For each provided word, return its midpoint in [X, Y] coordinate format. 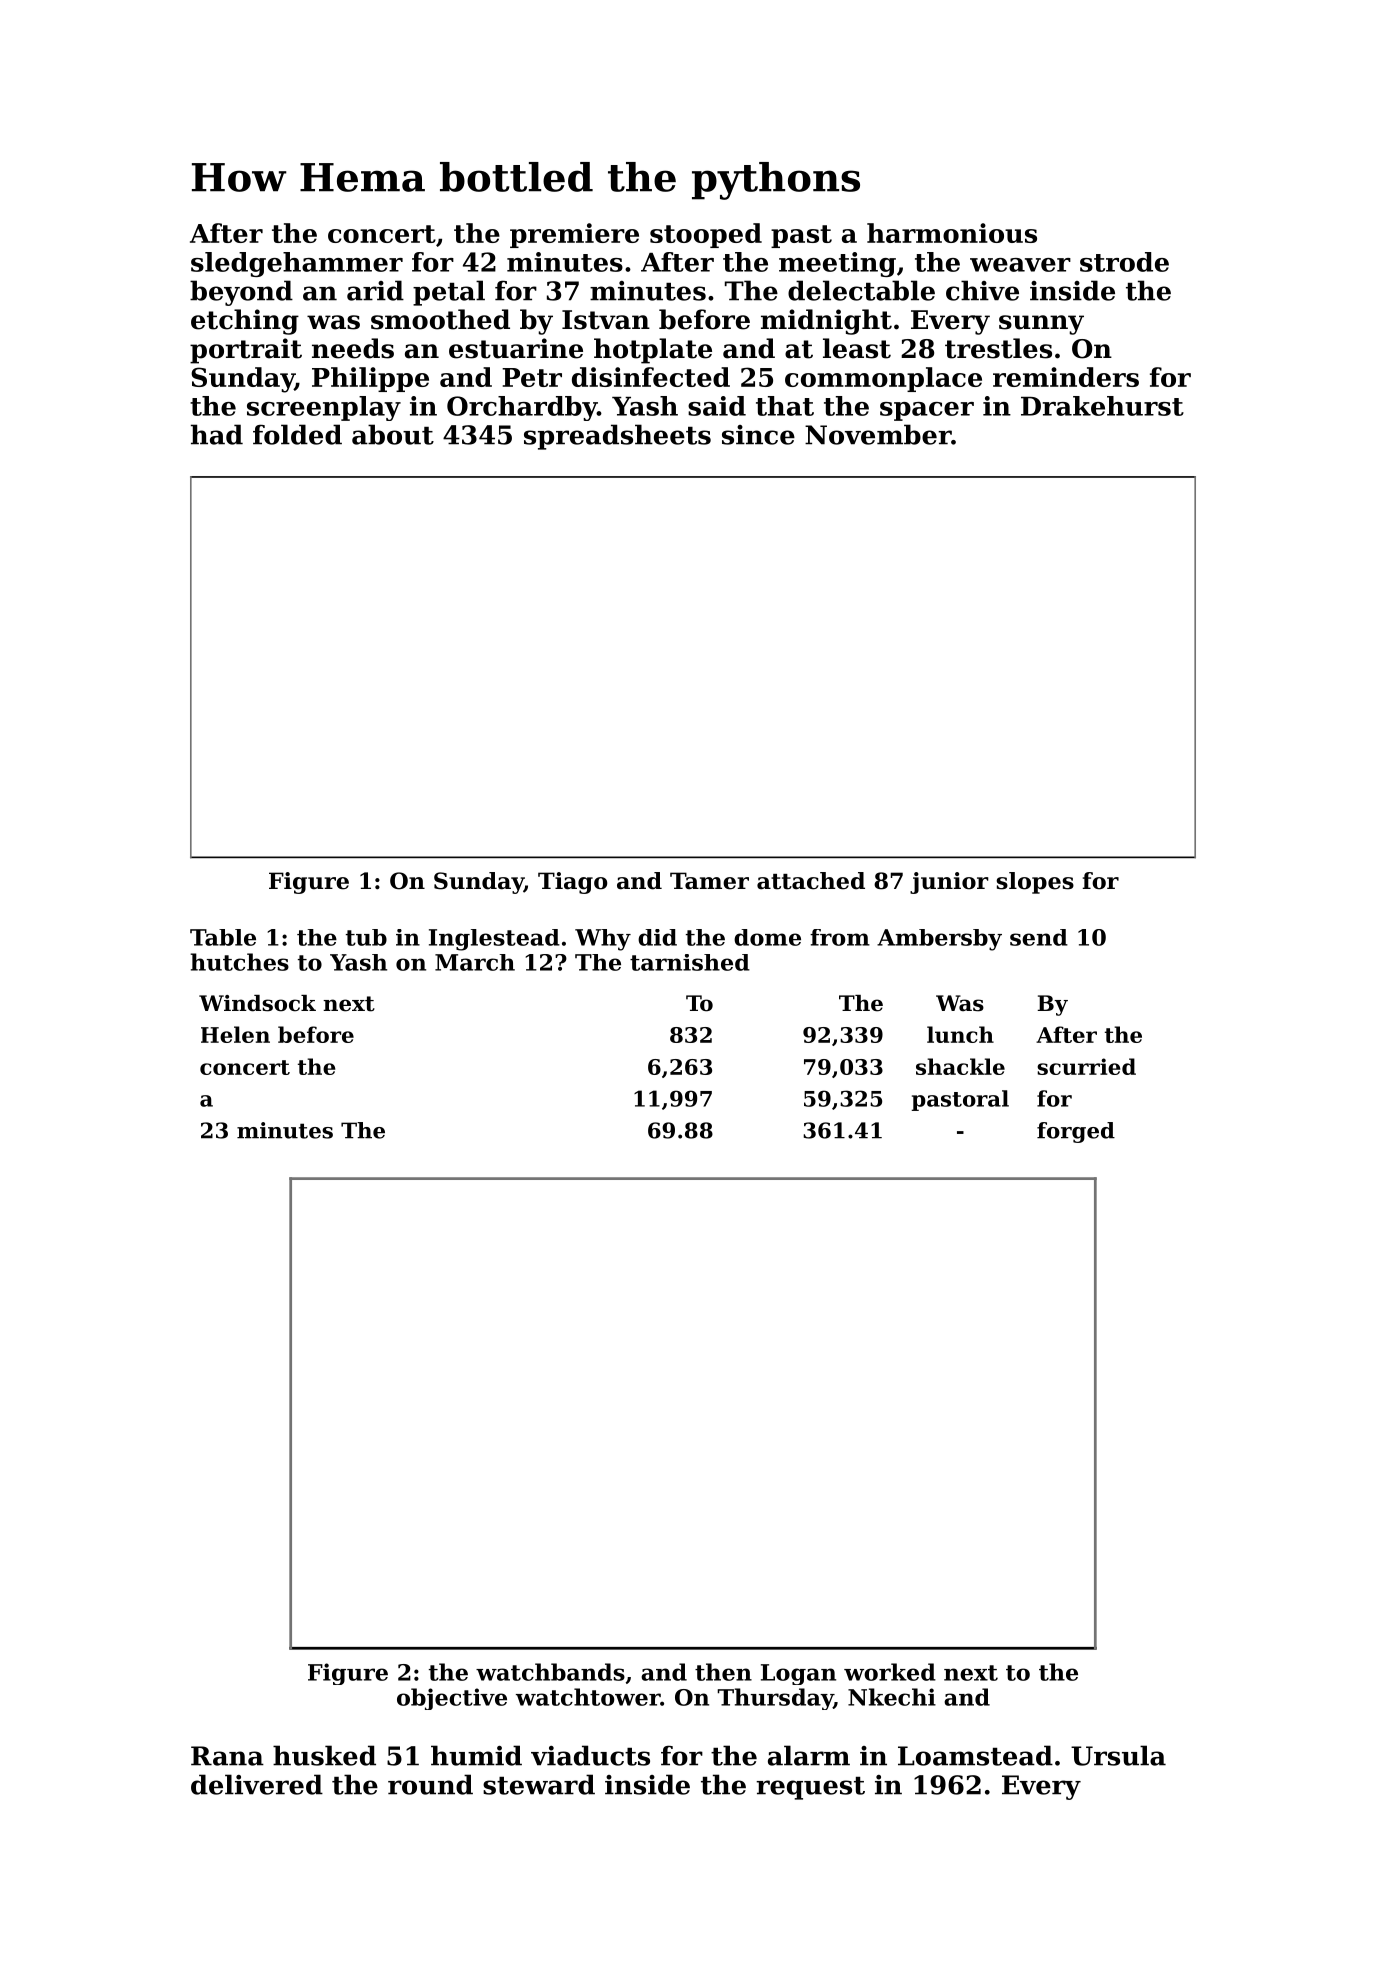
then [723, 1672]
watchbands [550, 1672]
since [758, 435]
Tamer [709, 881]
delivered [257, 1784]
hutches [239, 962]
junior [949, 883]
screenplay [324, 408]
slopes [1035, 883]
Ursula [1118, 1755]
